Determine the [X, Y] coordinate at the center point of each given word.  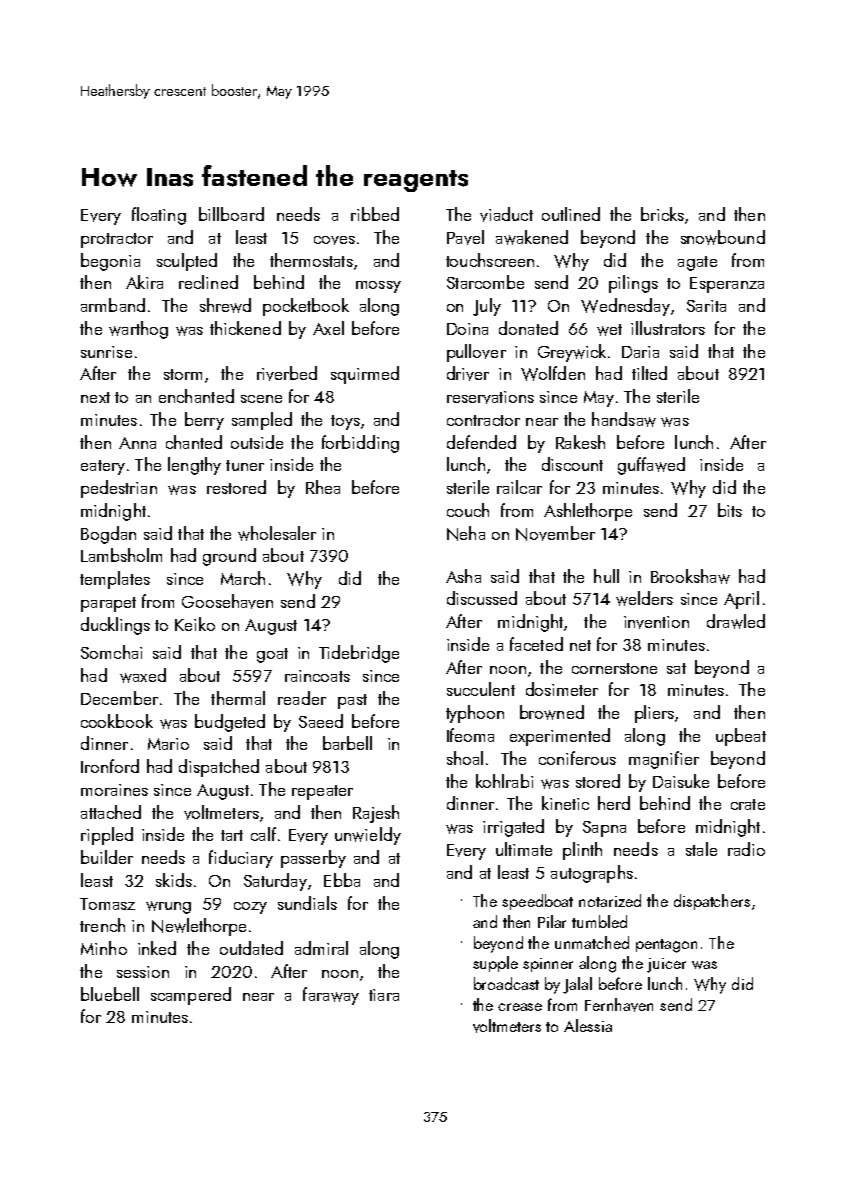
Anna [137, 443]
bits [730, 510]
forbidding [360, 444]
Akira [144, 282]
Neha [466, 533]
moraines [114, 790]
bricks [662, 214]
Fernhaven [619, 1005]
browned [552, 712]
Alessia [588, 1025]
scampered [191, 996]
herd [614, 803]
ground [229, 557]
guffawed [651, 466]
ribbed [375, 214]
